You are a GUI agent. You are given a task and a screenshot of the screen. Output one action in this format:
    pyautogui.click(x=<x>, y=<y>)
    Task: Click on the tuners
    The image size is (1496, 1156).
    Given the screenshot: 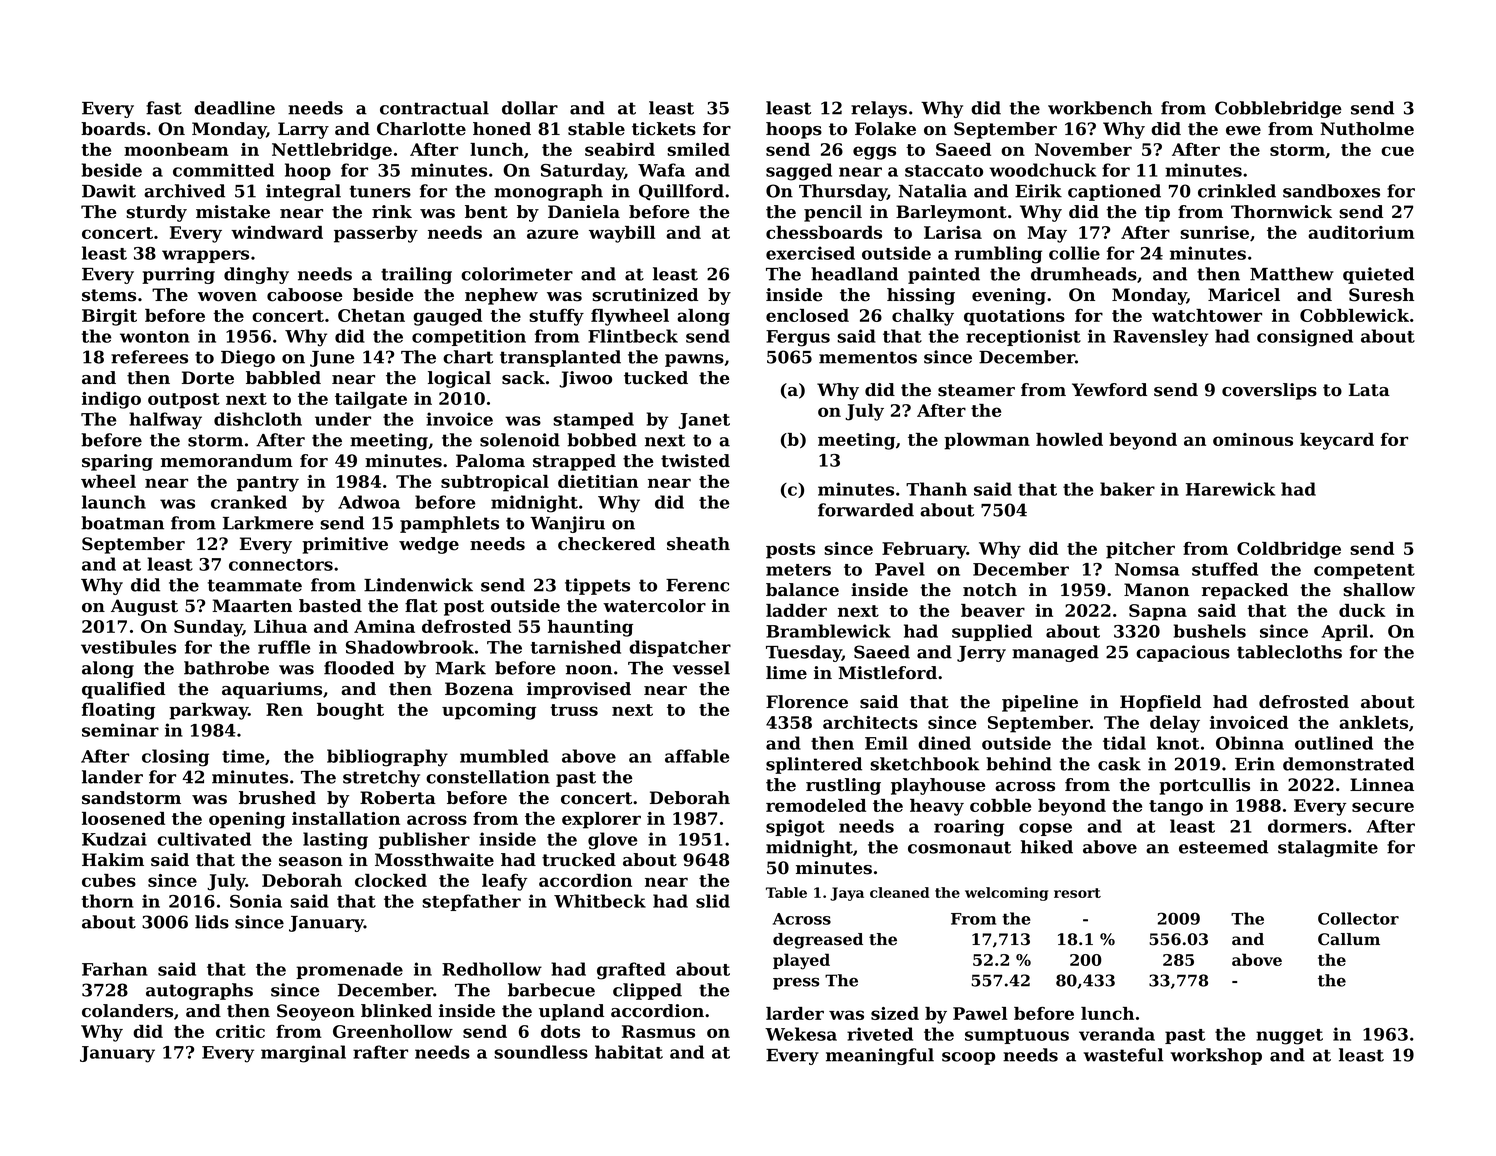 What is the action you would take?
    pyautogui.click(x=380, y=191)
